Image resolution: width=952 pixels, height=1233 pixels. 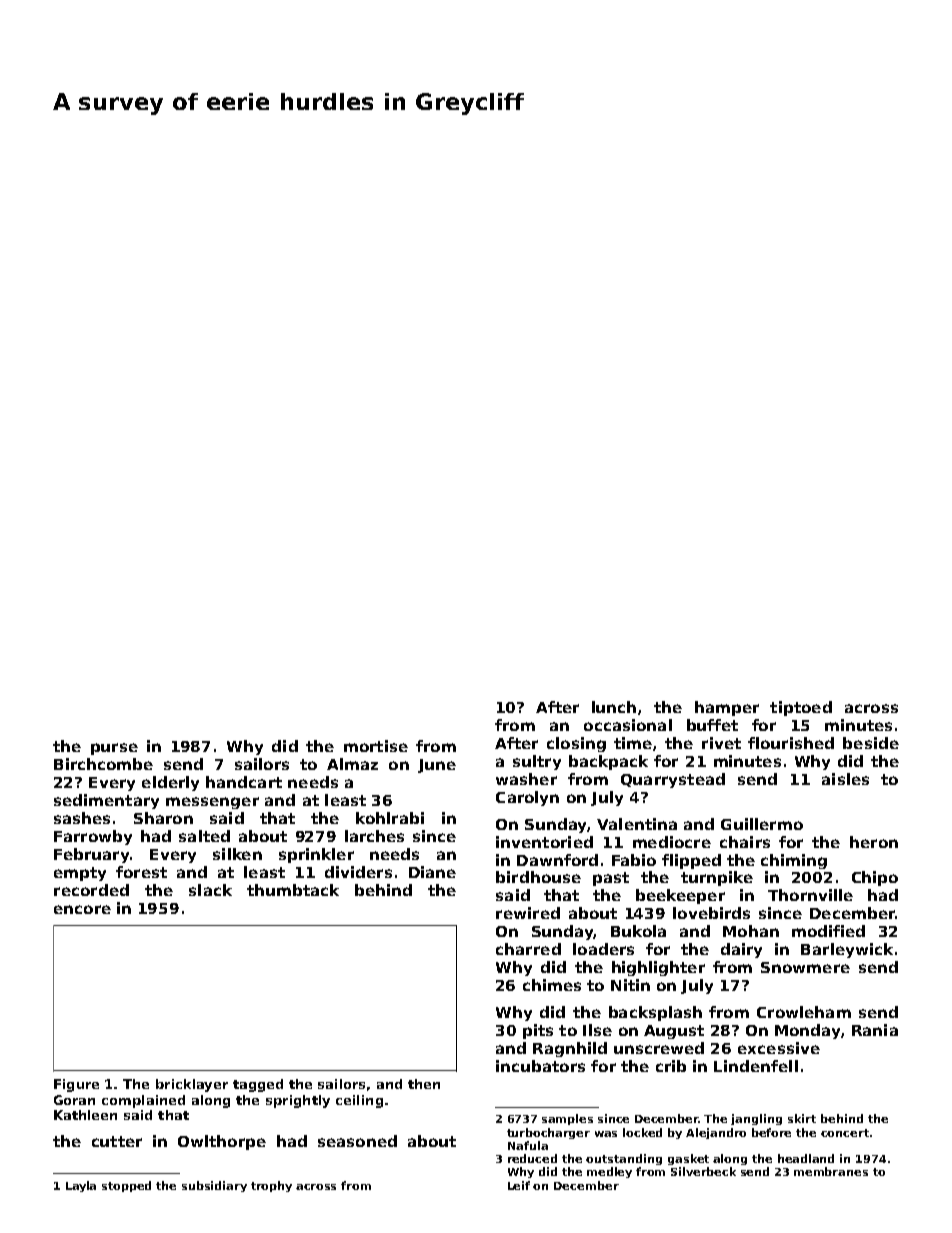 I want to click on aisles, so click(x=845, y=779).
